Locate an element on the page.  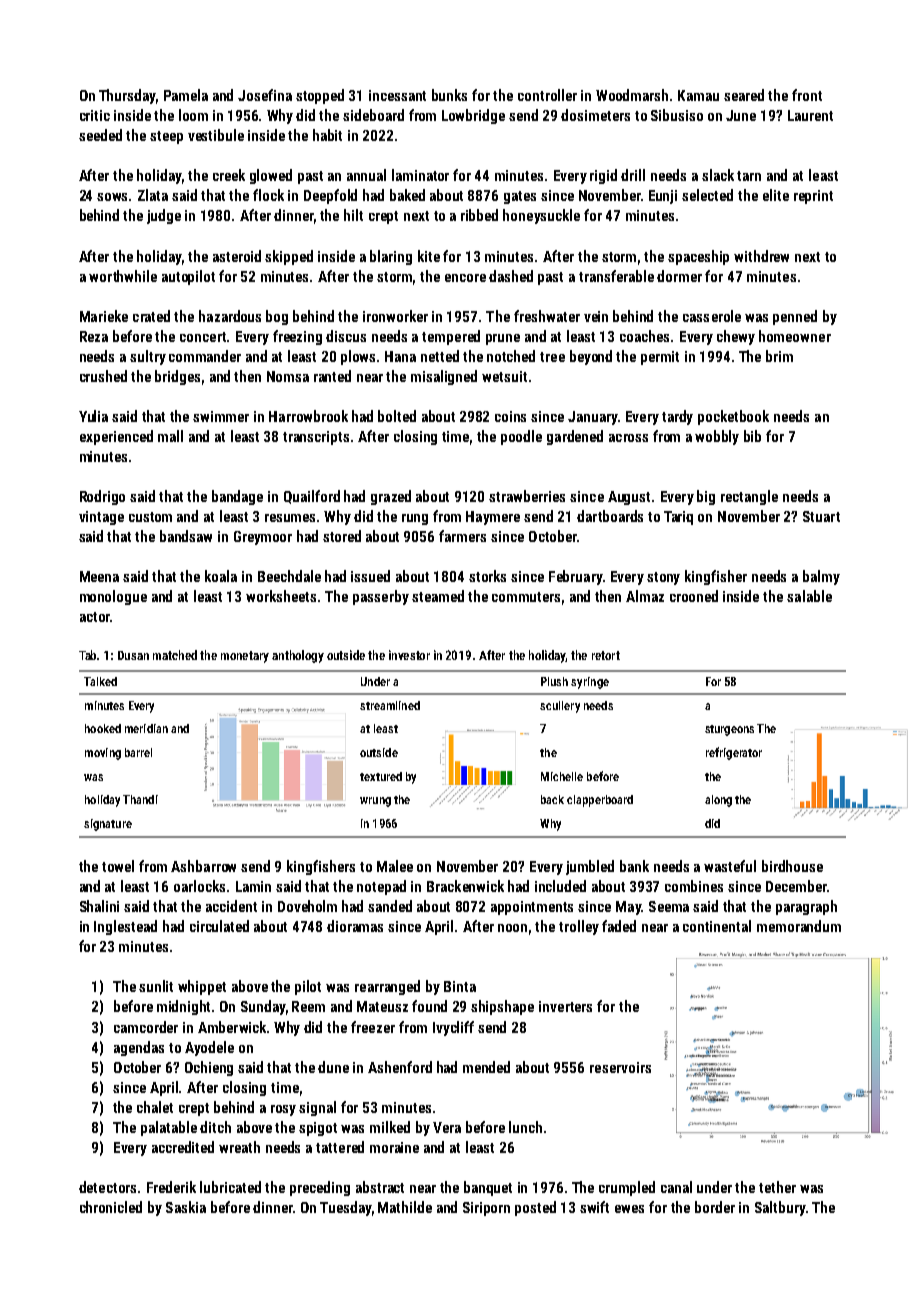
Ashbarrow is located at coordinates (203, 866).
